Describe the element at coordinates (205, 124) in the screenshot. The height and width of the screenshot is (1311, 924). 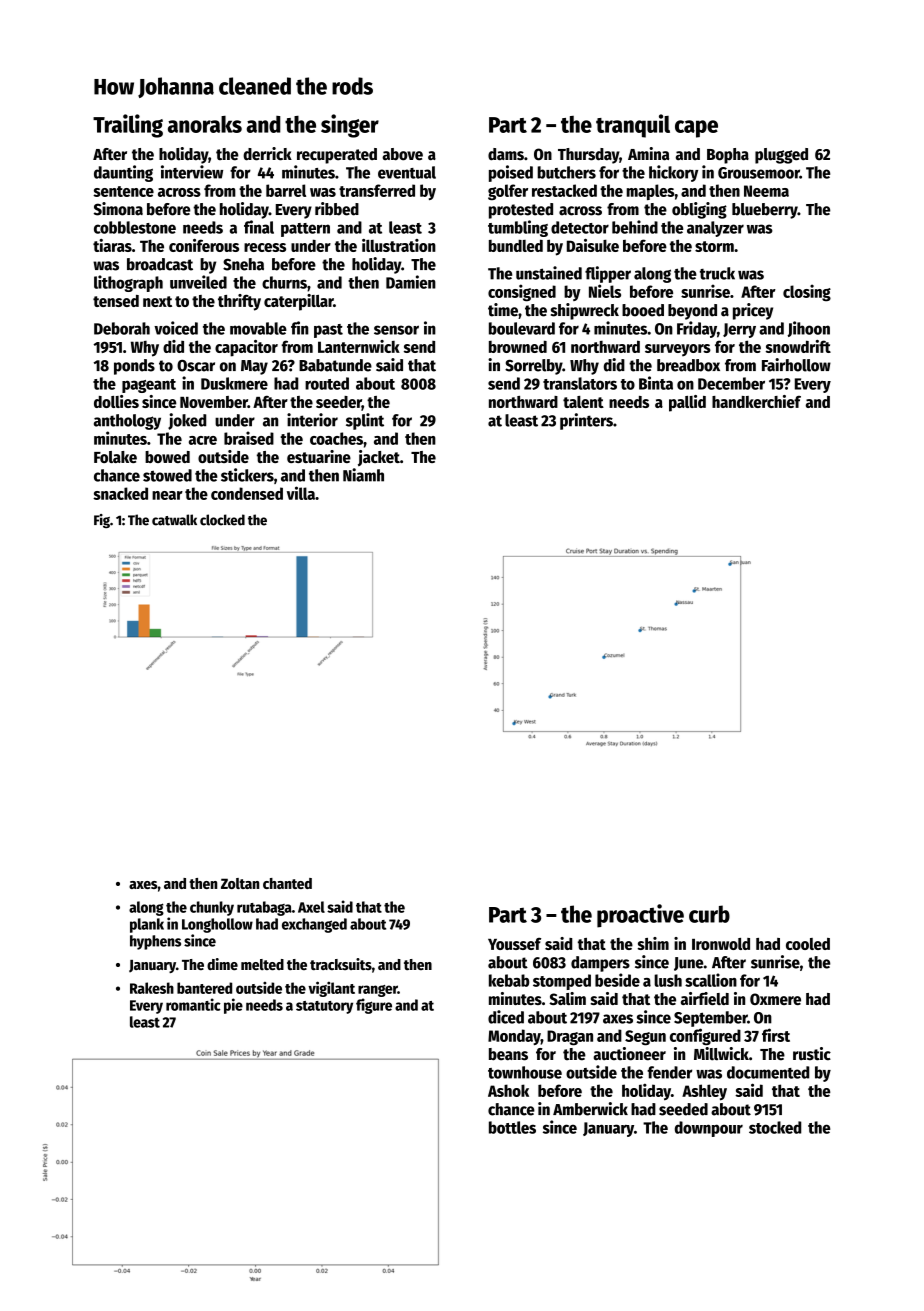
I see `anoraks` at that location.
